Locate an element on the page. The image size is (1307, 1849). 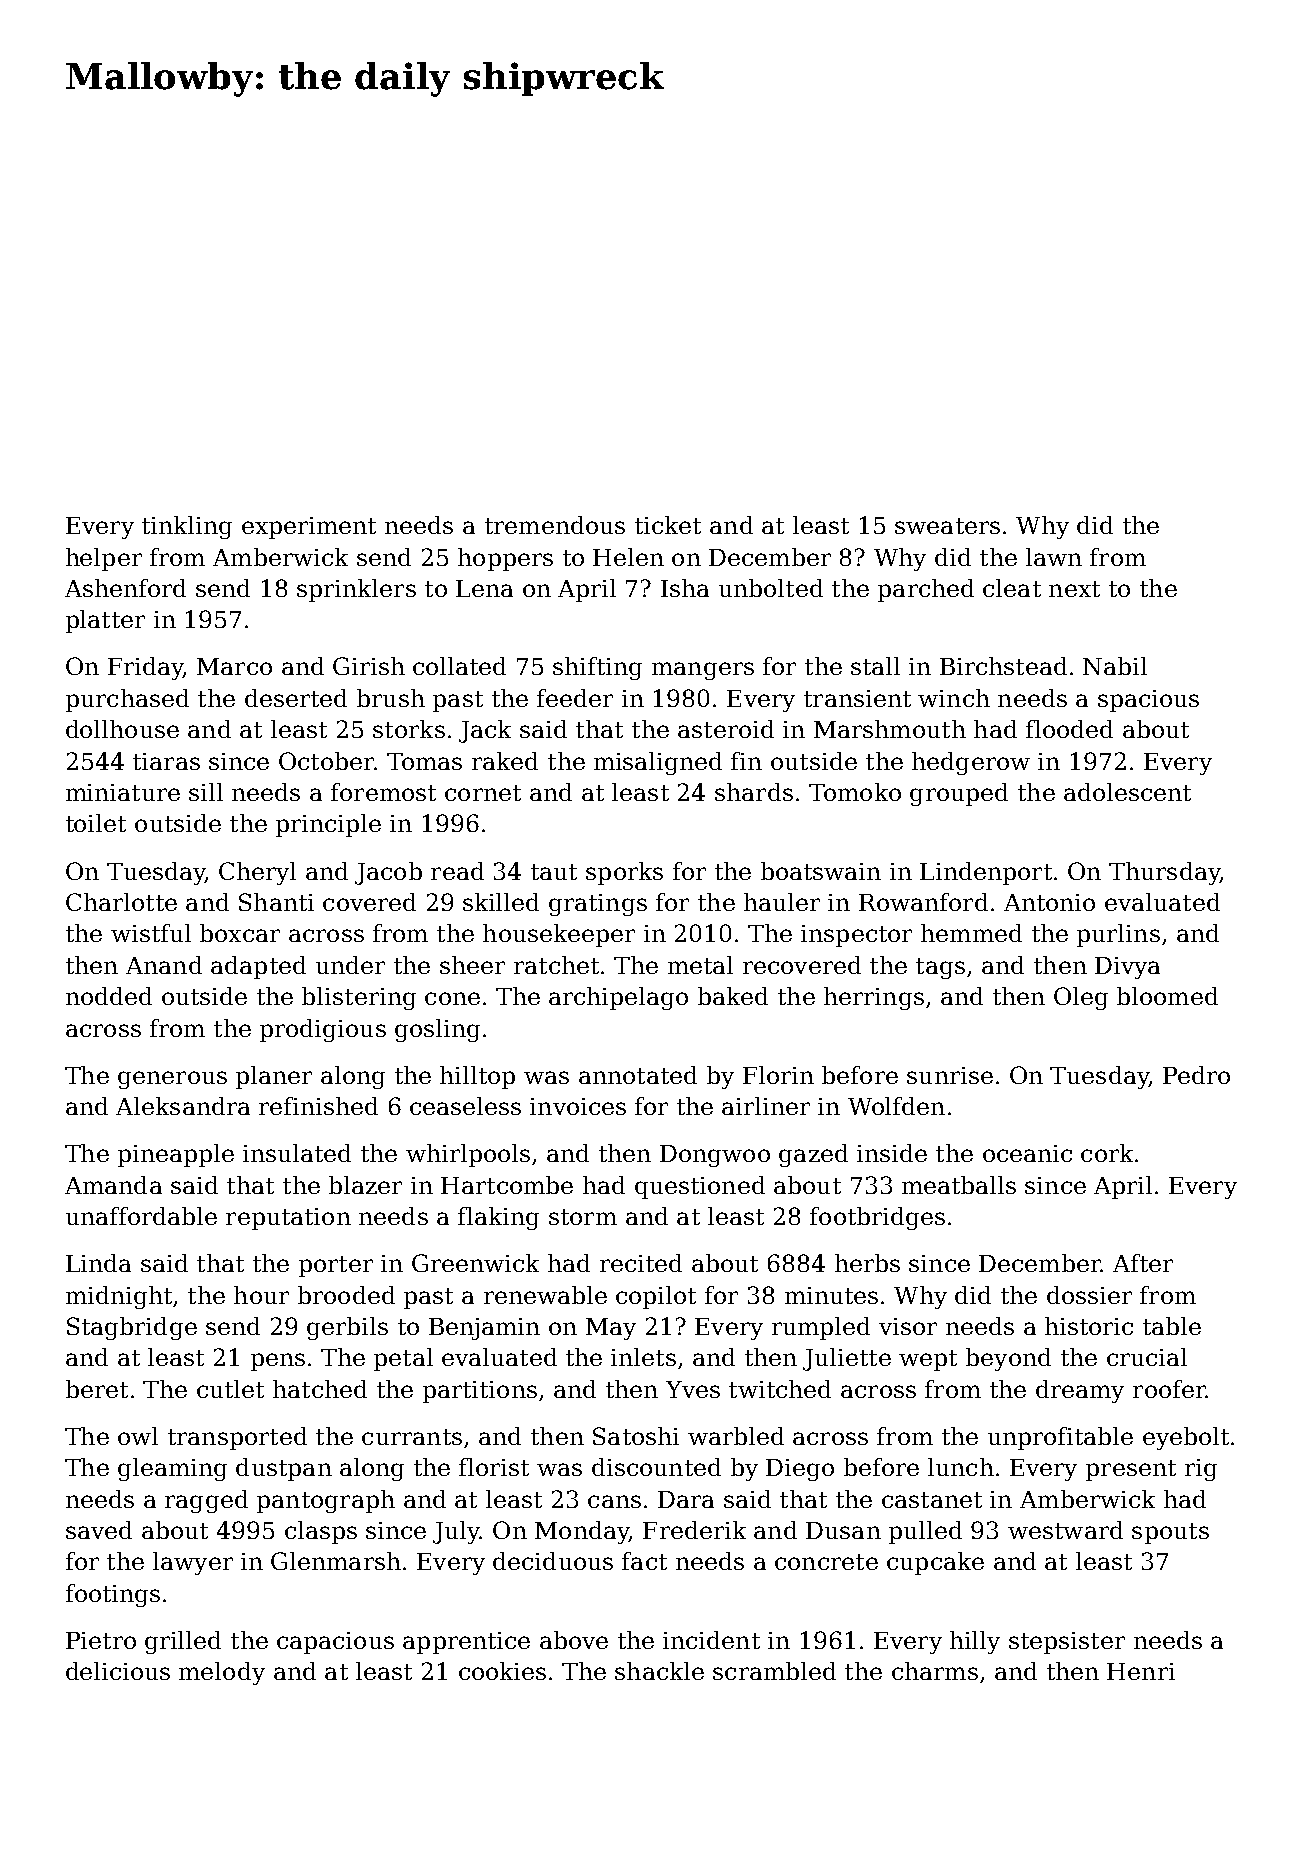
Pedro is located at coordinates (1196, 1075).
